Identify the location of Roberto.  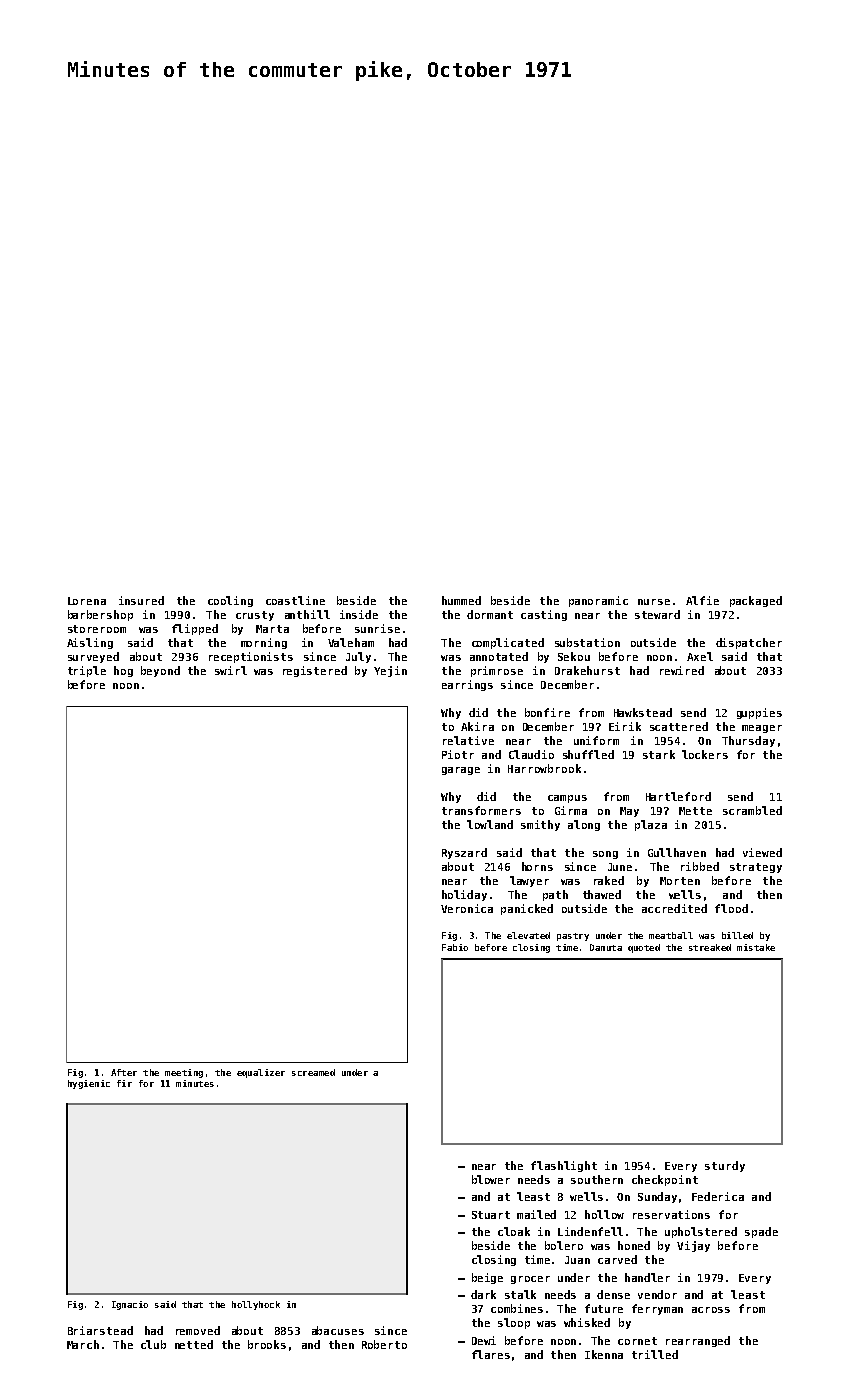
(384, 1344).
